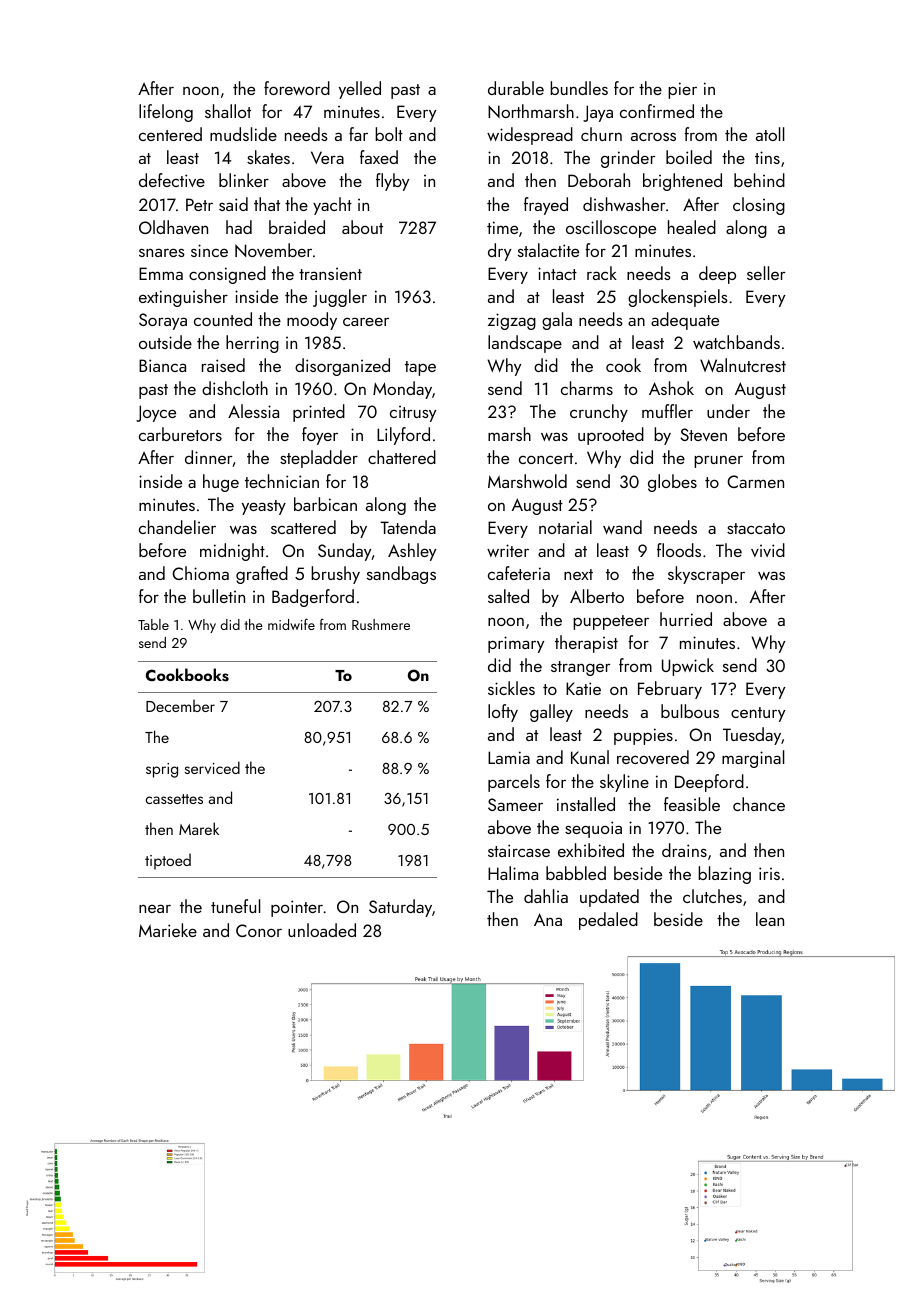 The height and width of the document is (1311, 924). Describe the element at coordinates (530, 136) in the document. I see `widespread` at that location.
